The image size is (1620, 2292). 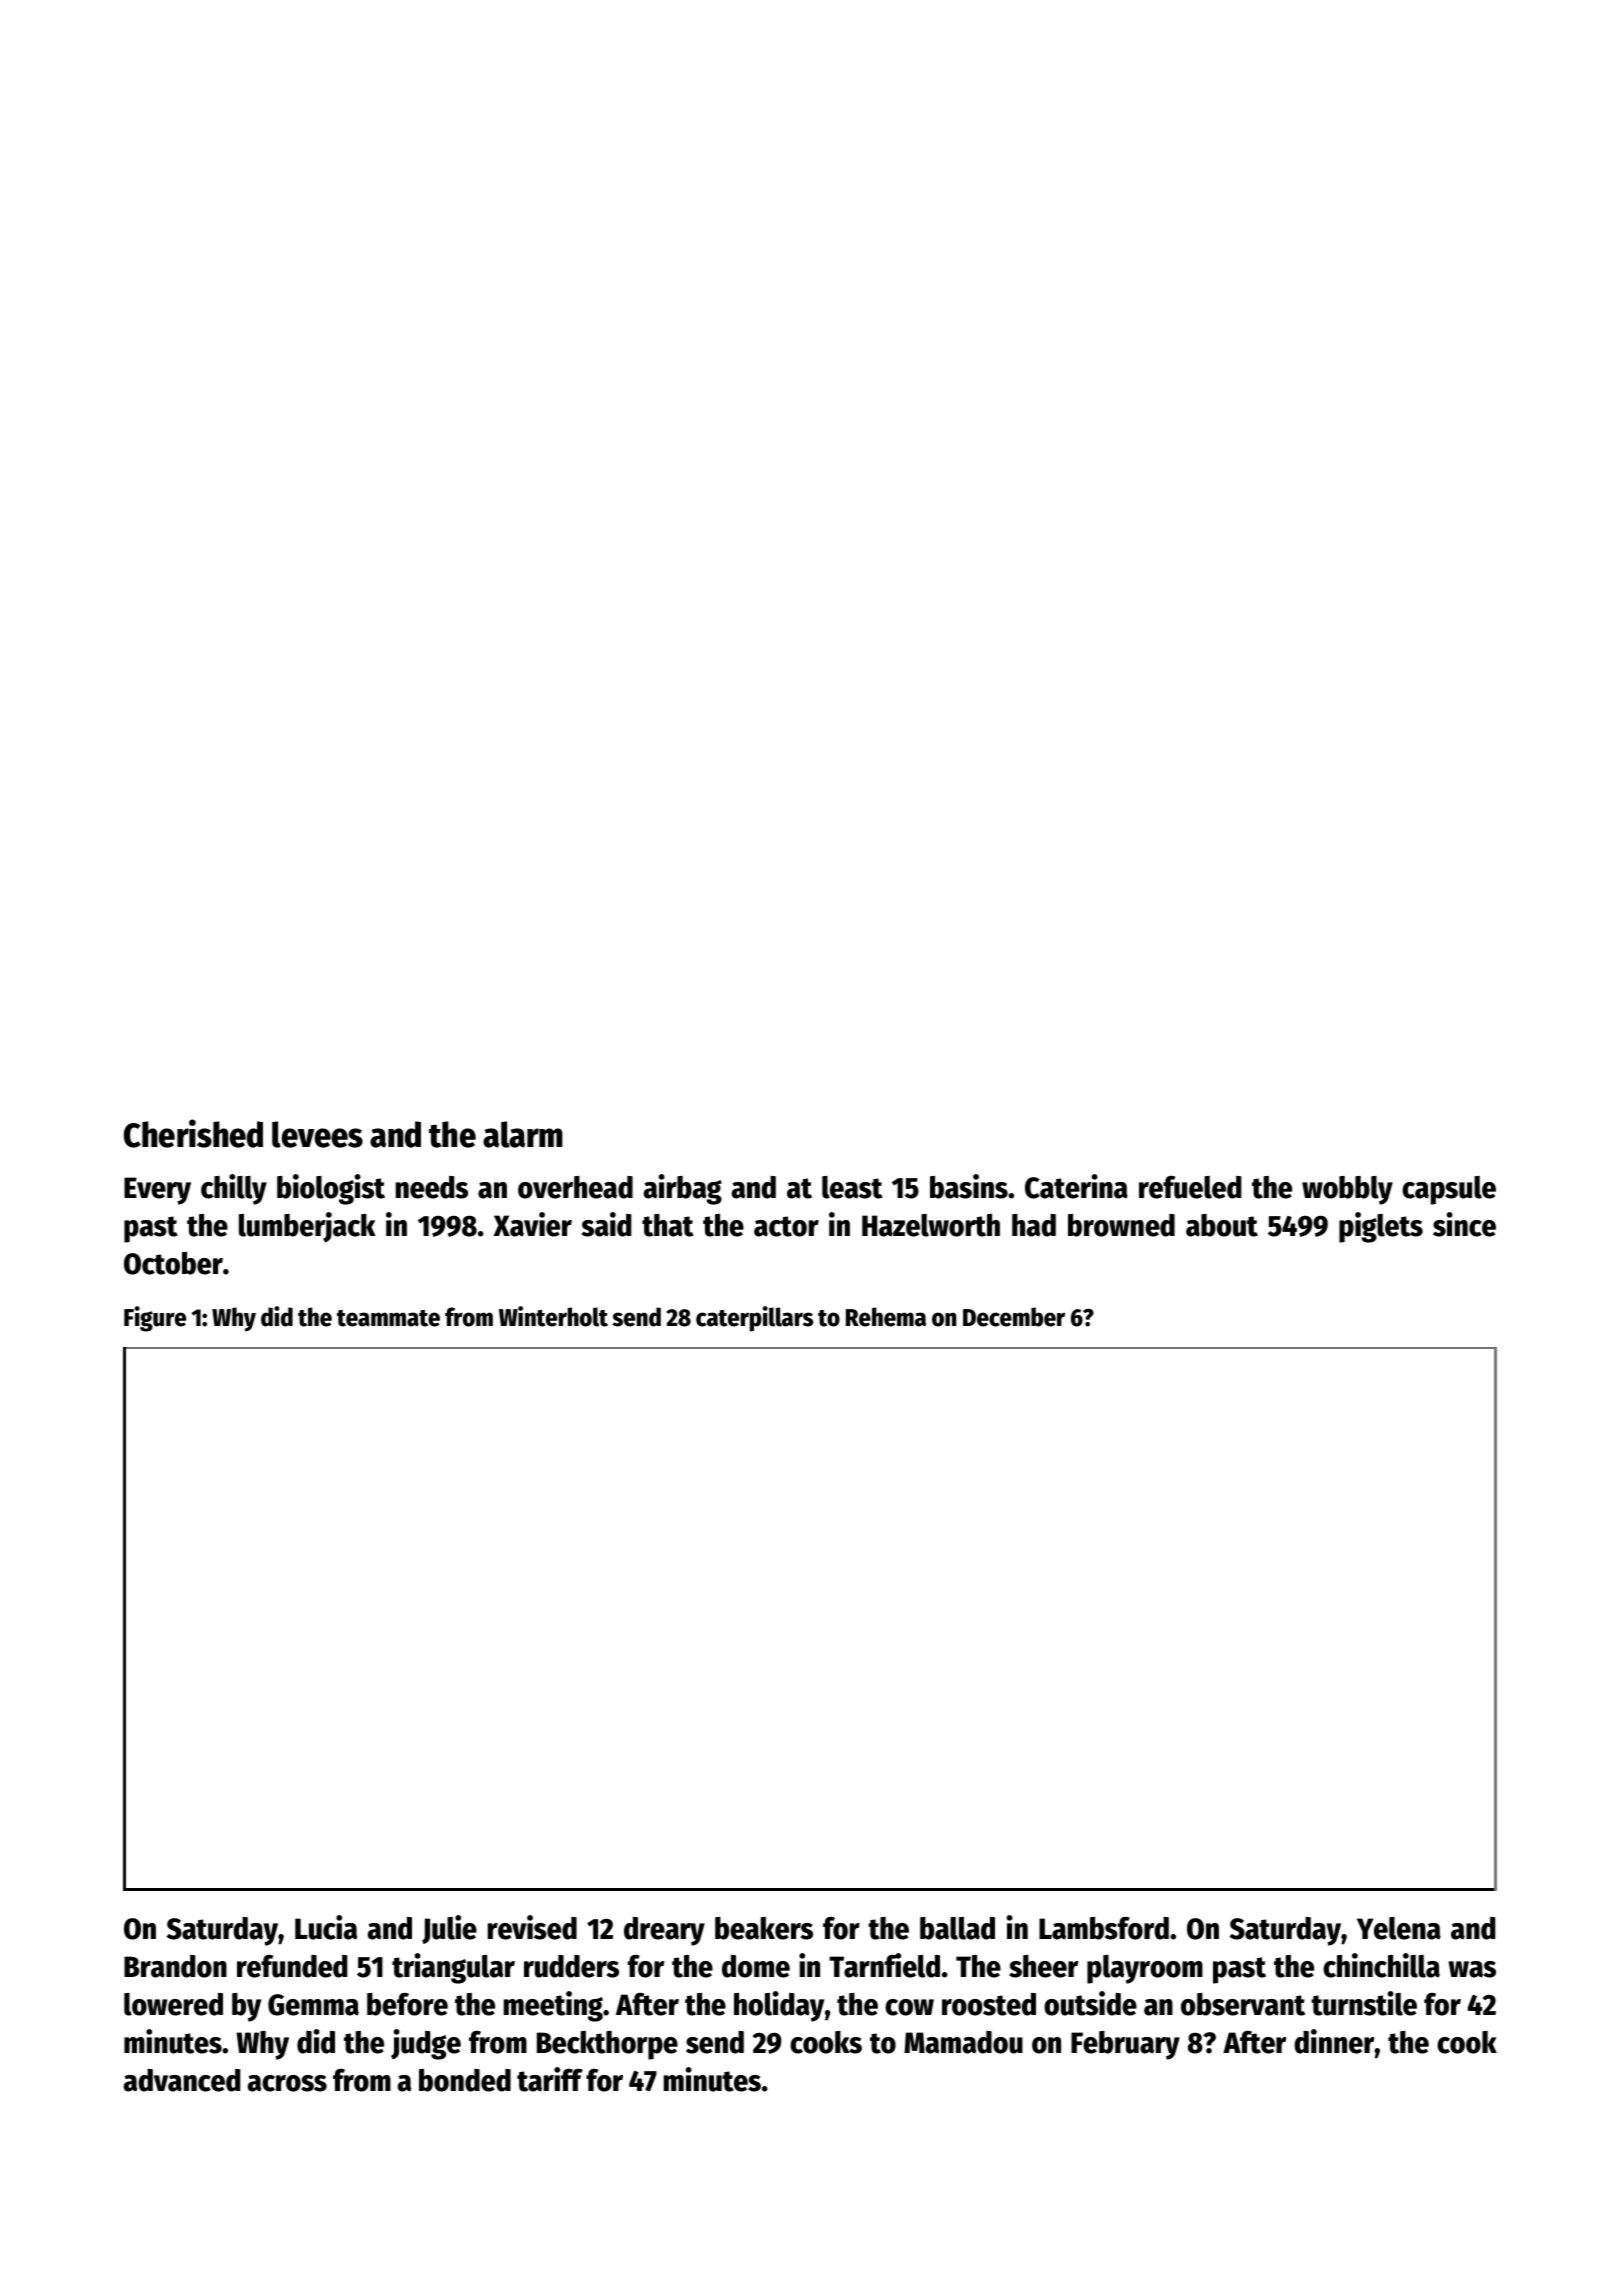 What do you see at coordinates (193, 1133) in the page?
I see `Cherished` at bounding box center [193, 1133].
